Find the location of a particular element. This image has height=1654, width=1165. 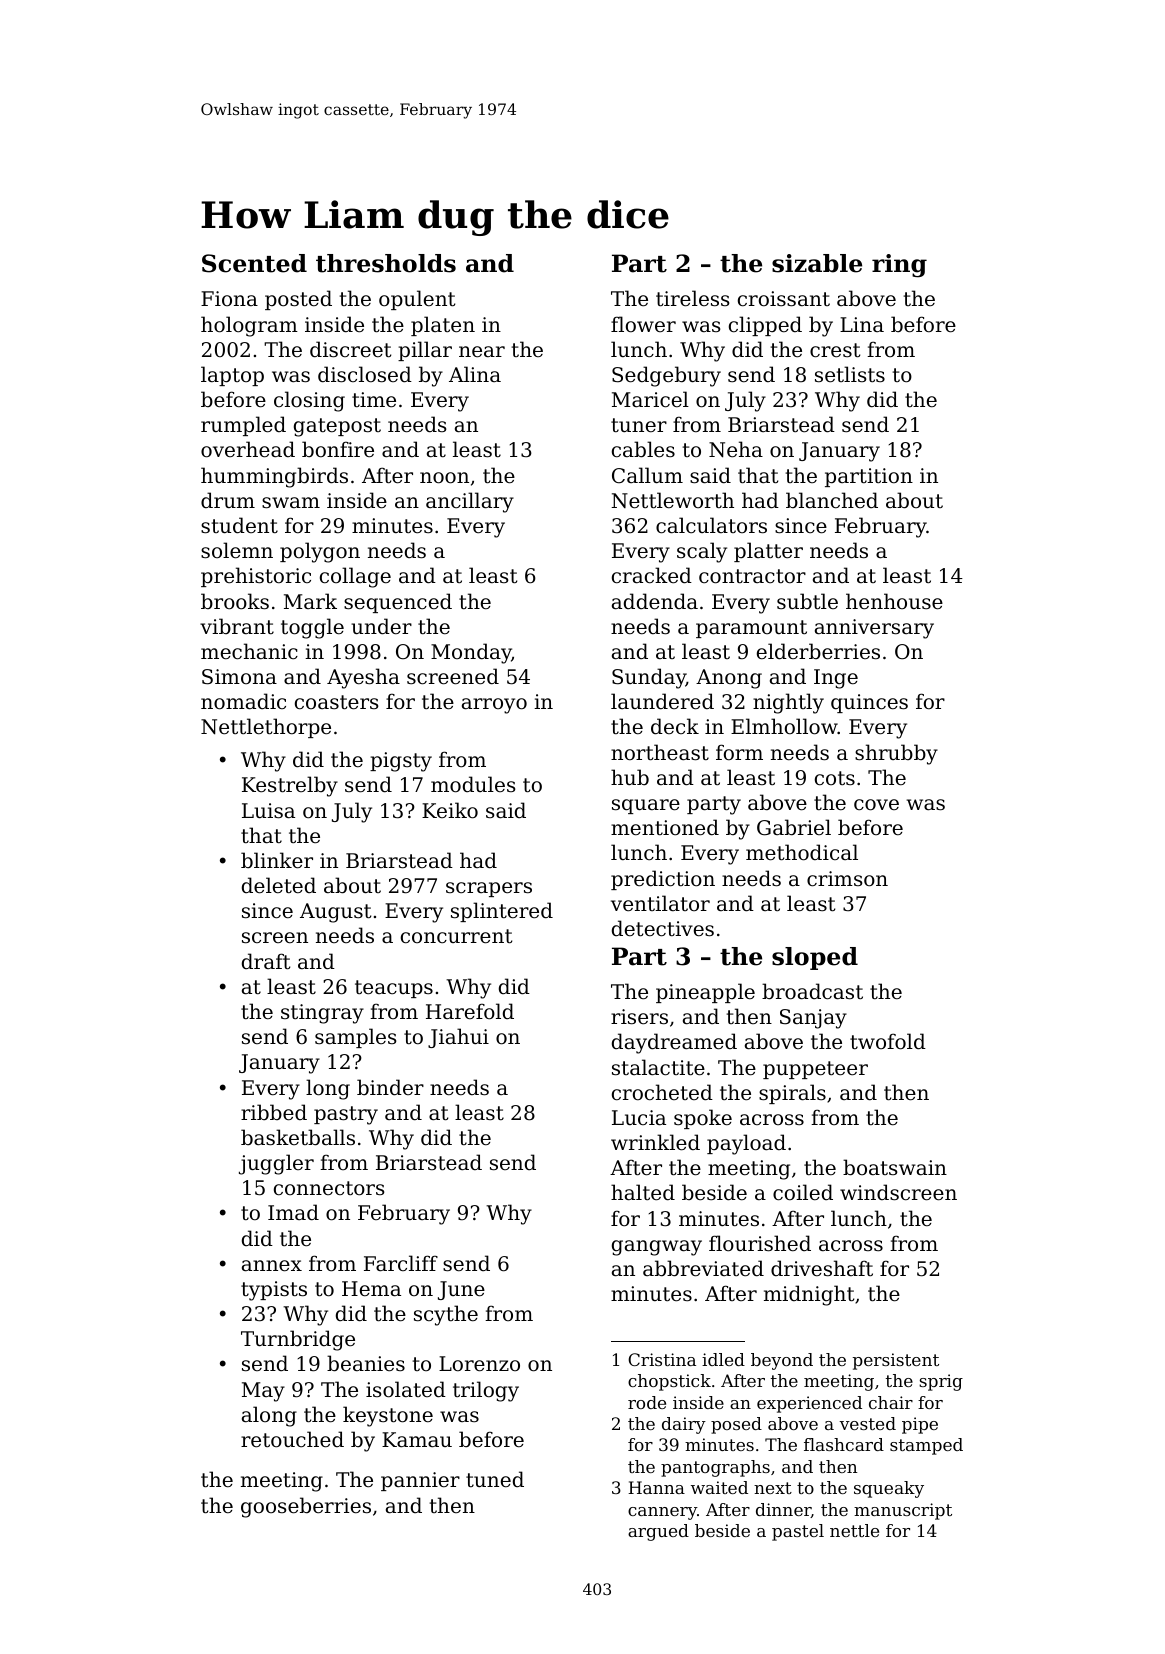

ring is located at coordinates (899, 266).
